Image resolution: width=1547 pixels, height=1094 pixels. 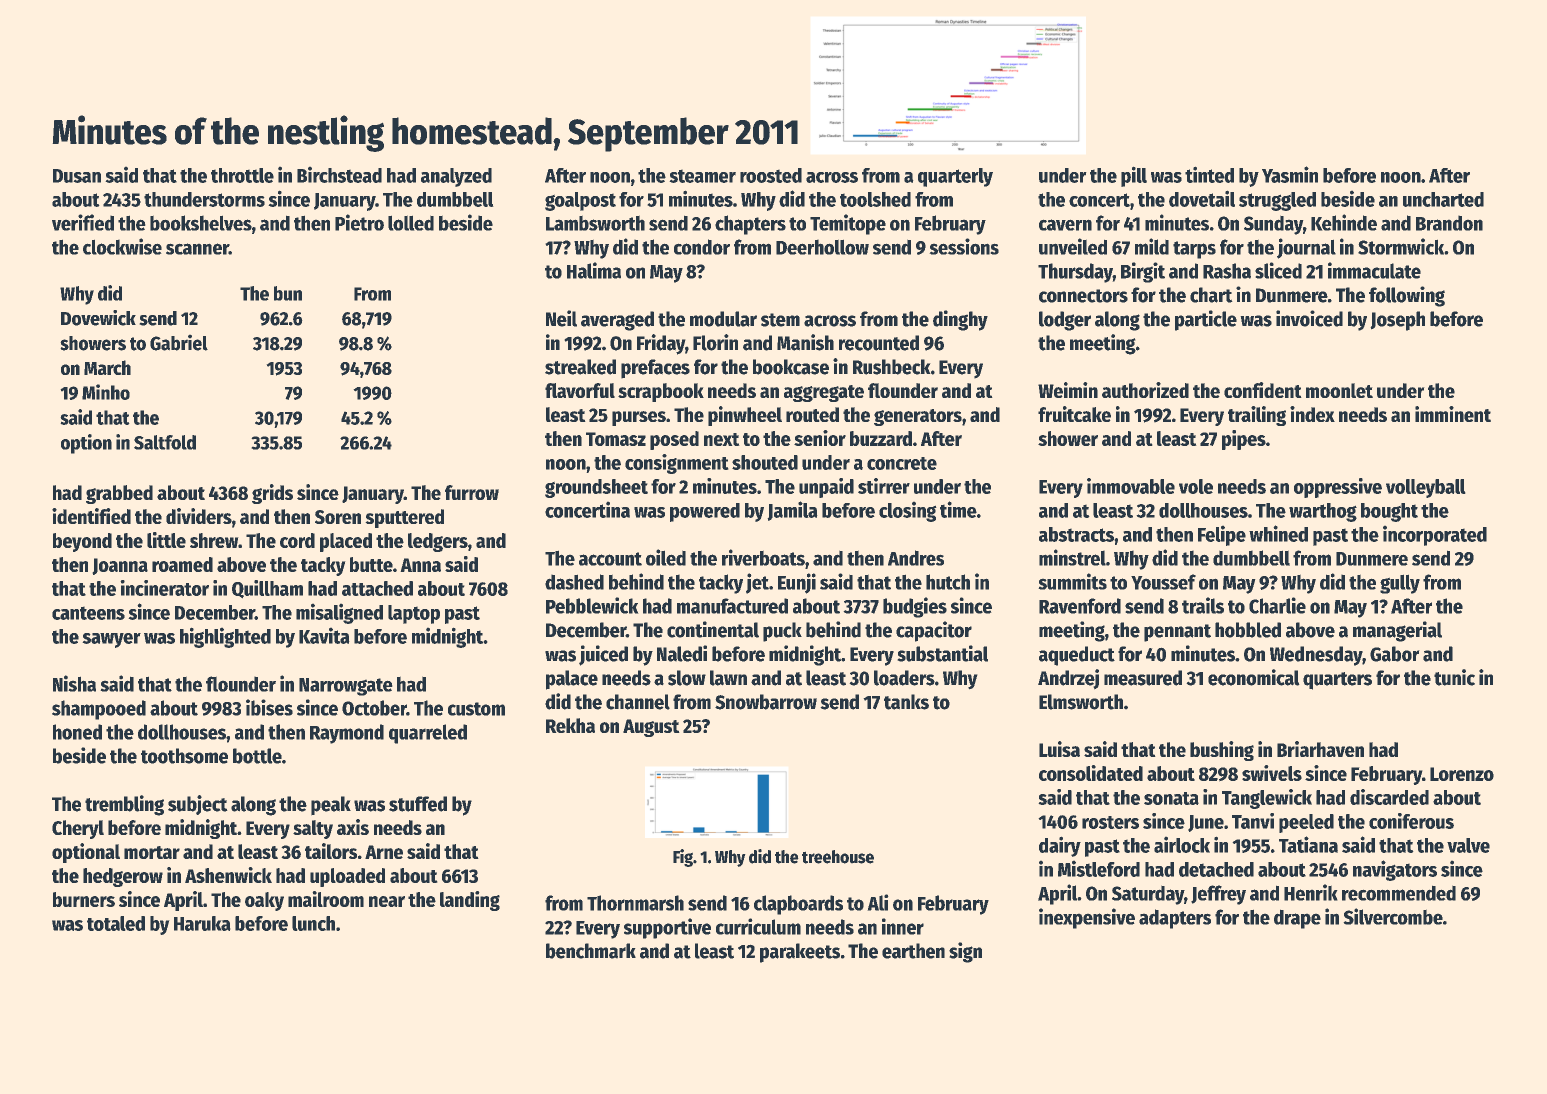 I want to click on substantial, so click(x=943, y=653).
